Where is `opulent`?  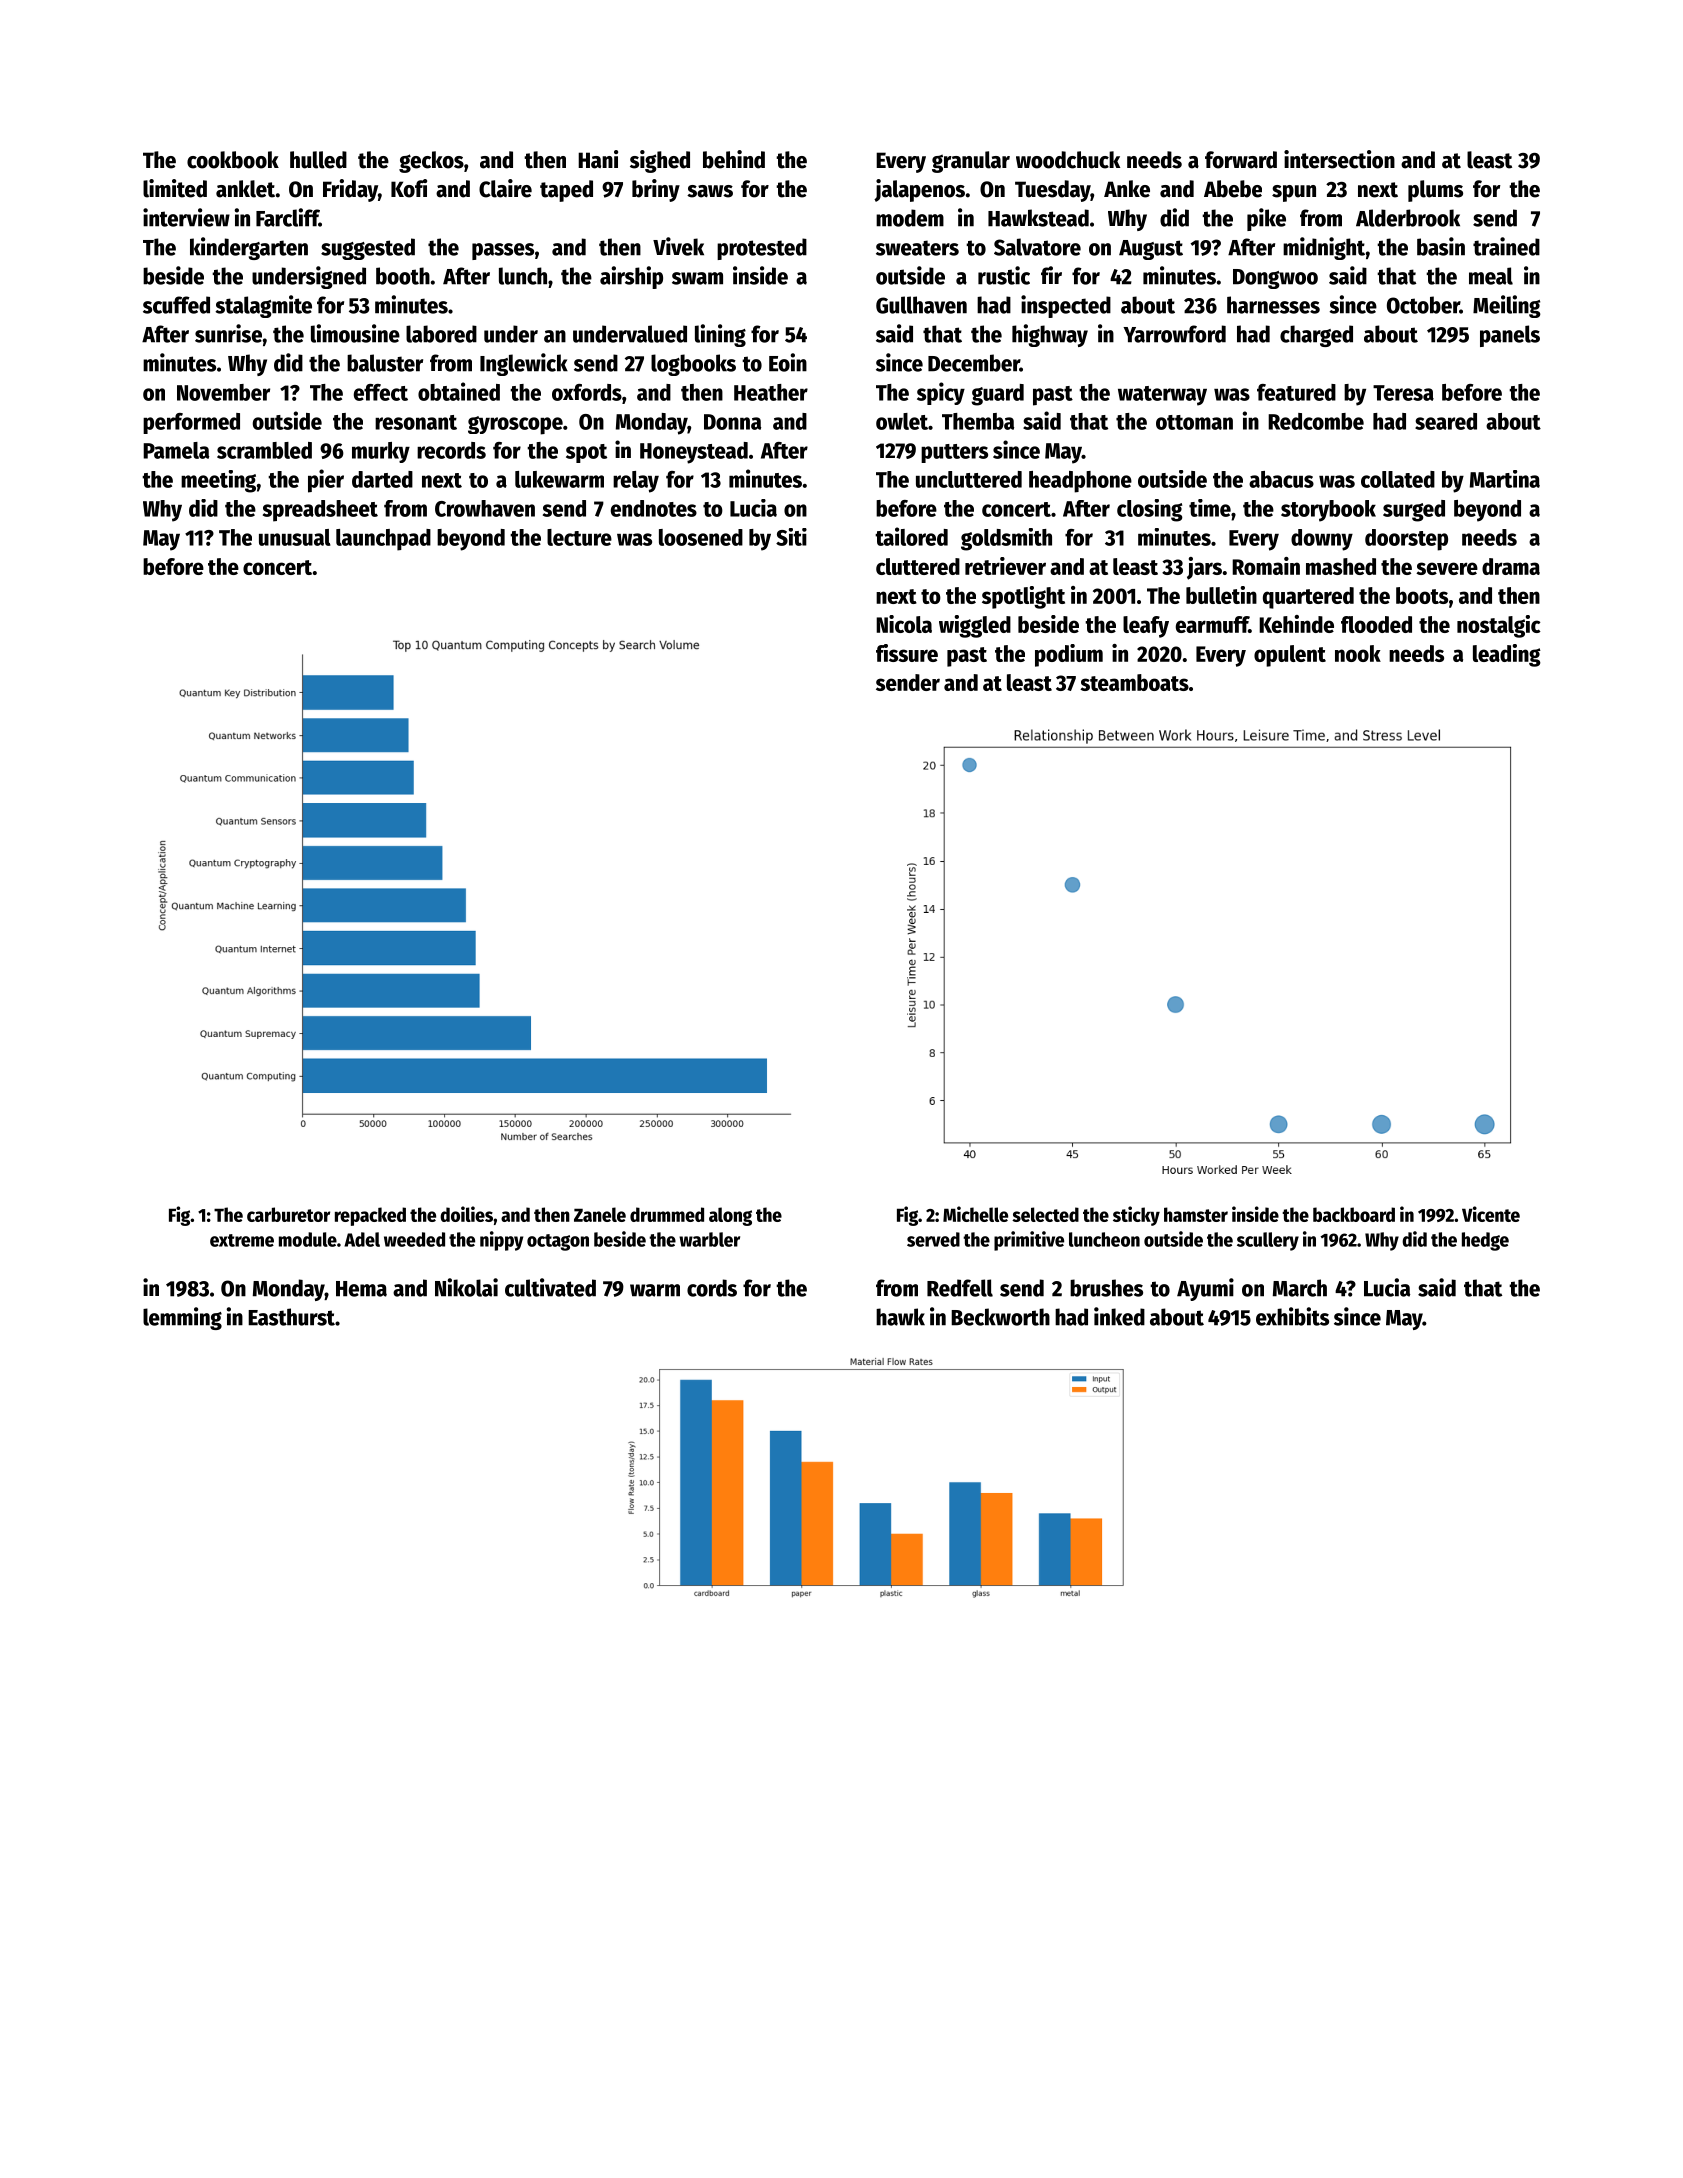
opulent is located at coordinates (1290, 656).
